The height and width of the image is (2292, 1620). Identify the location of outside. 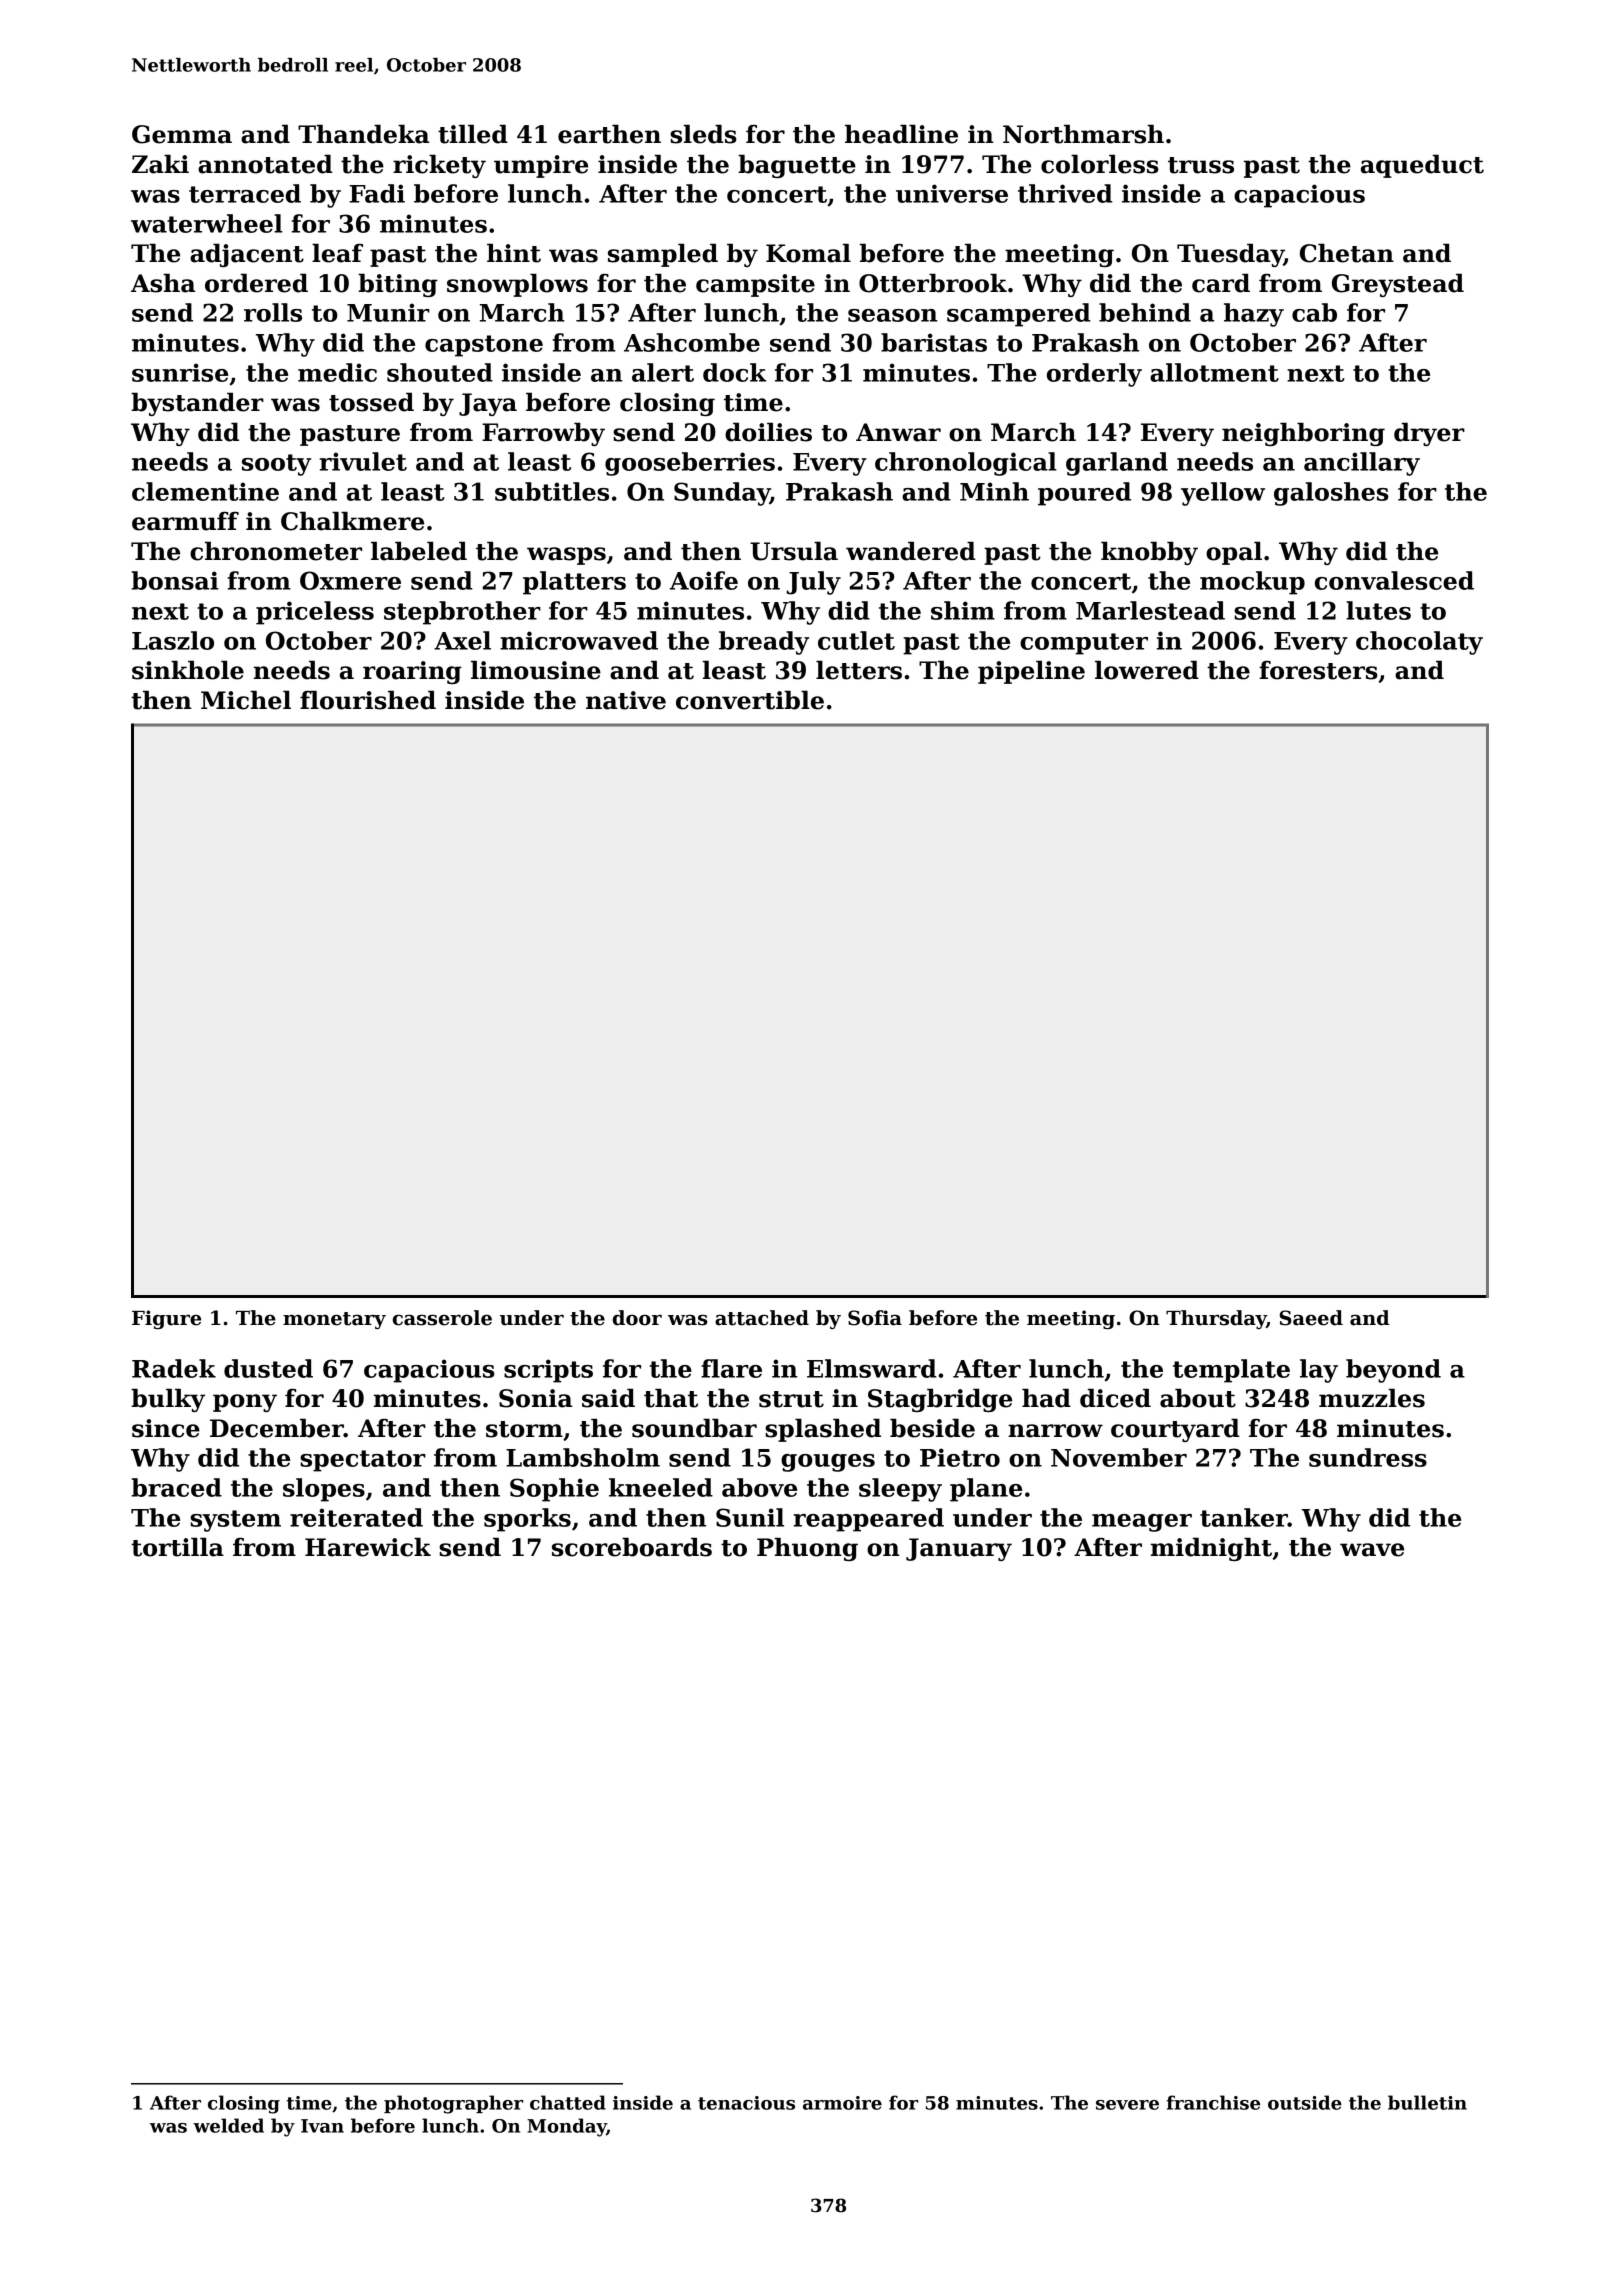
(1305, 2102).
